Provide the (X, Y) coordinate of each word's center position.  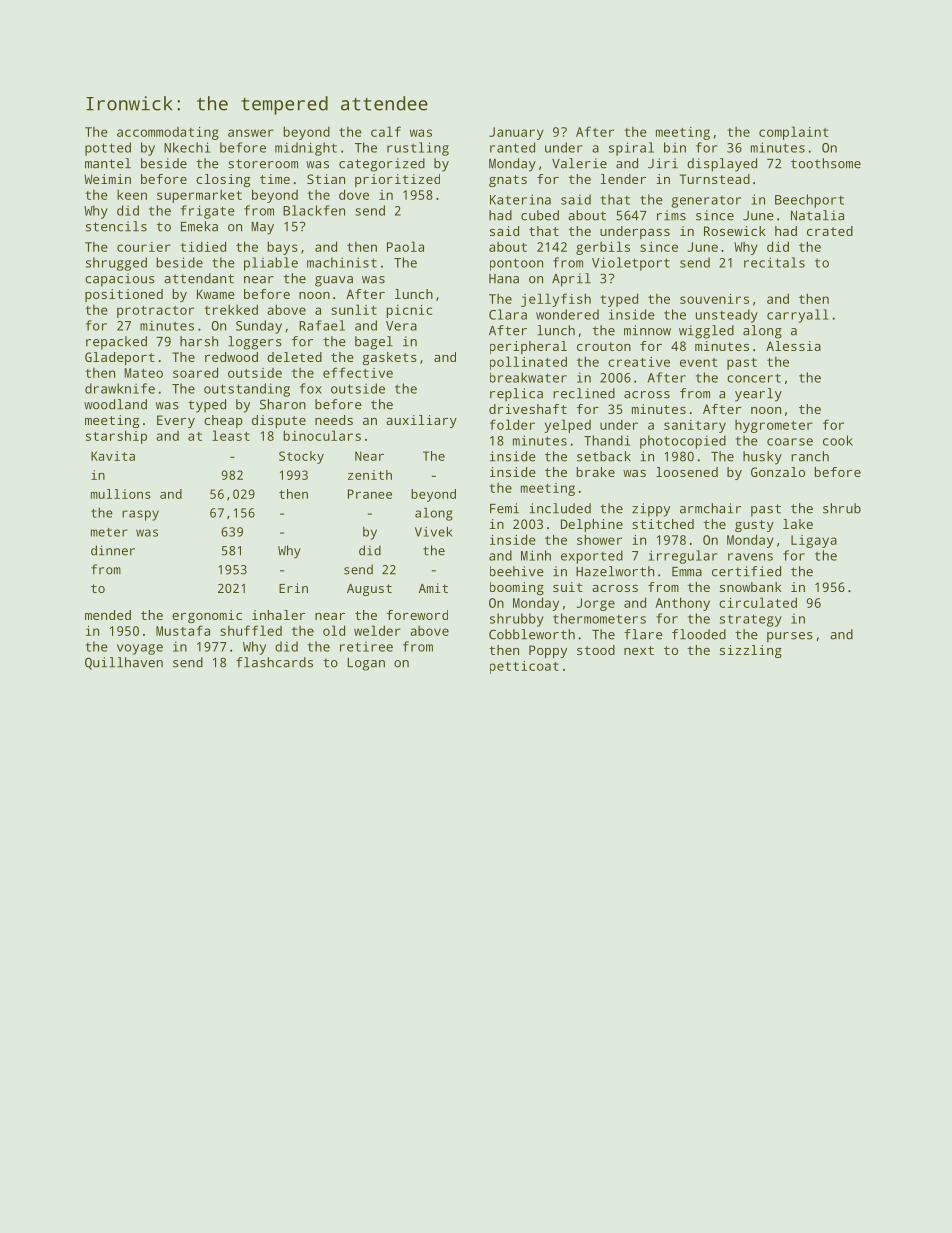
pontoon (516, 264)
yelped (567, 426)
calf (386, 131)
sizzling (751, 651)
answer (251, 133)
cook (838, 440)
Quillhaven (124, 663)
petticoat (524, 667)
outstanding (247, 390)
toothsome (826, 163)
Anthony (682, 604)
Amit (433, 588)
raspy (140, 515)
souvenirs (714, 299)
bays (283, 248)
